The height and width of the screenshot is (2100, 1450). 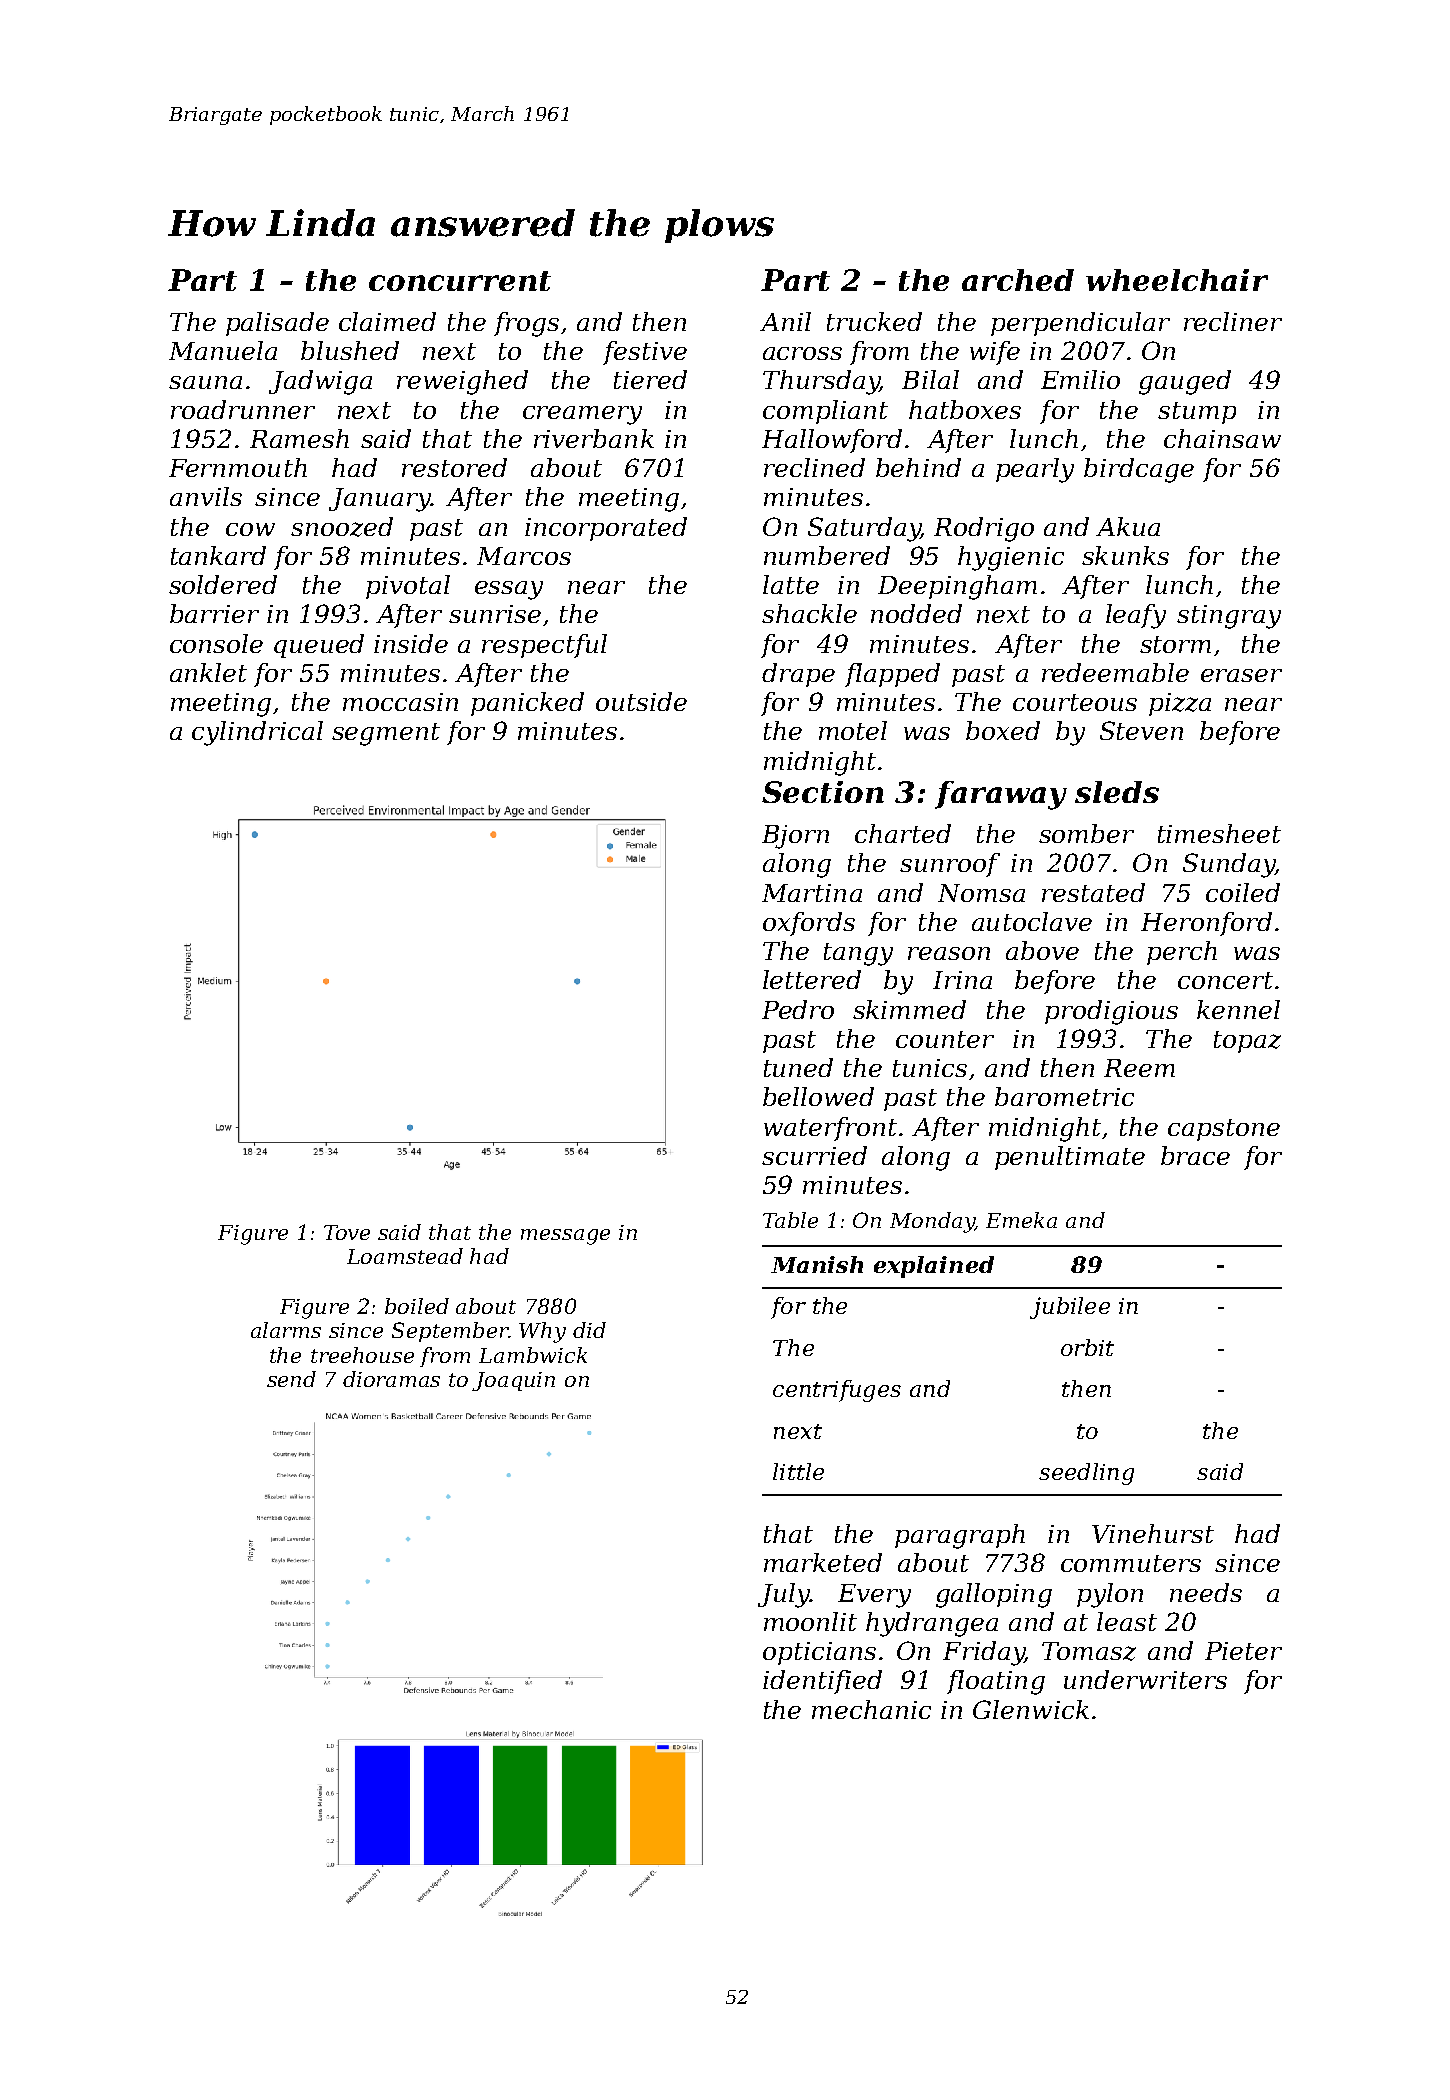 What do you see at coordinates (1206, 1592) in the screenshot?
I see `needs` at bounding box center [1206, 1592].
